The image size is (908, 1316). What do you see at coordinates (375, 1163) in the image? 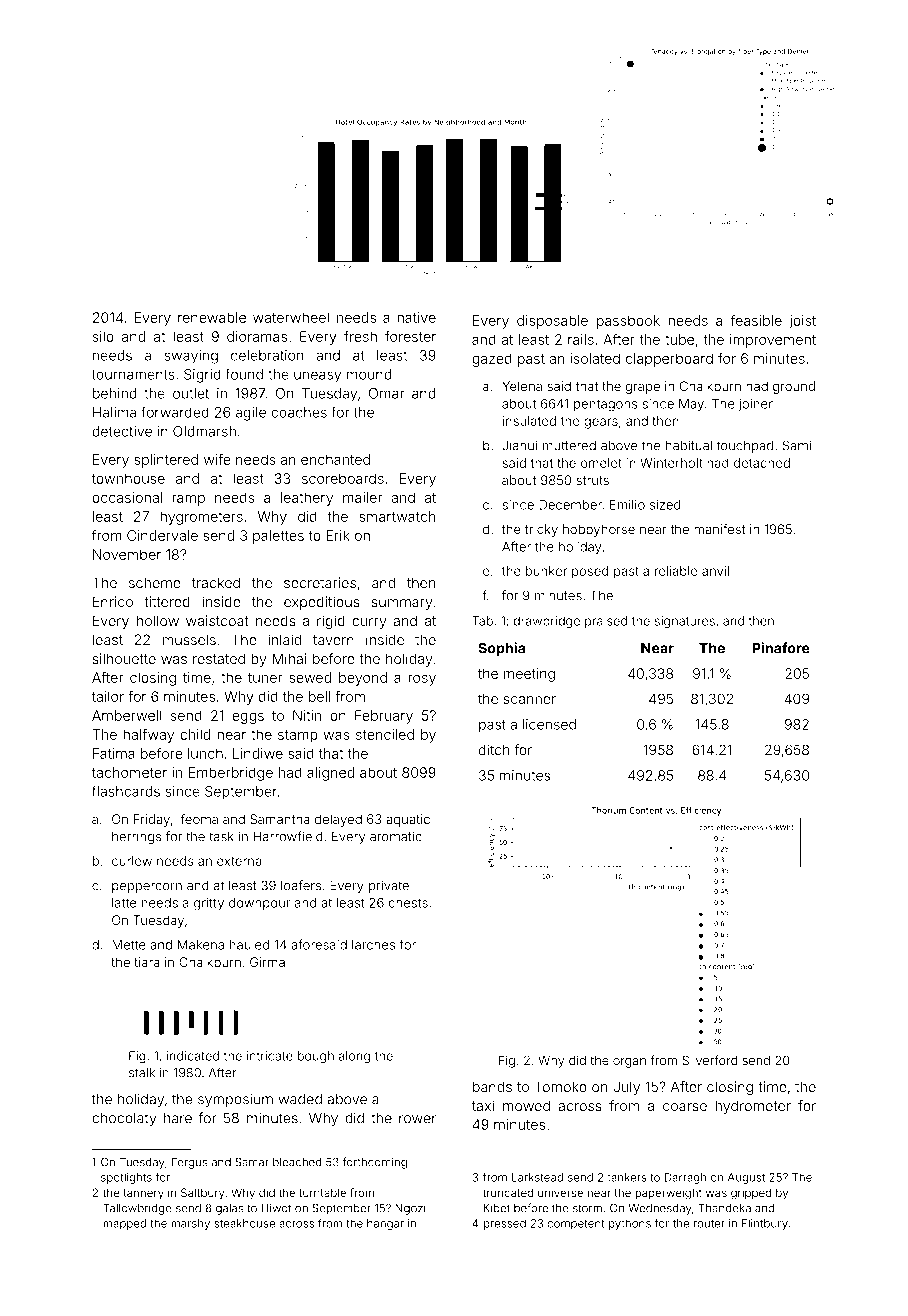
I see `forthcoming` at bounding box center [375, 1163].
